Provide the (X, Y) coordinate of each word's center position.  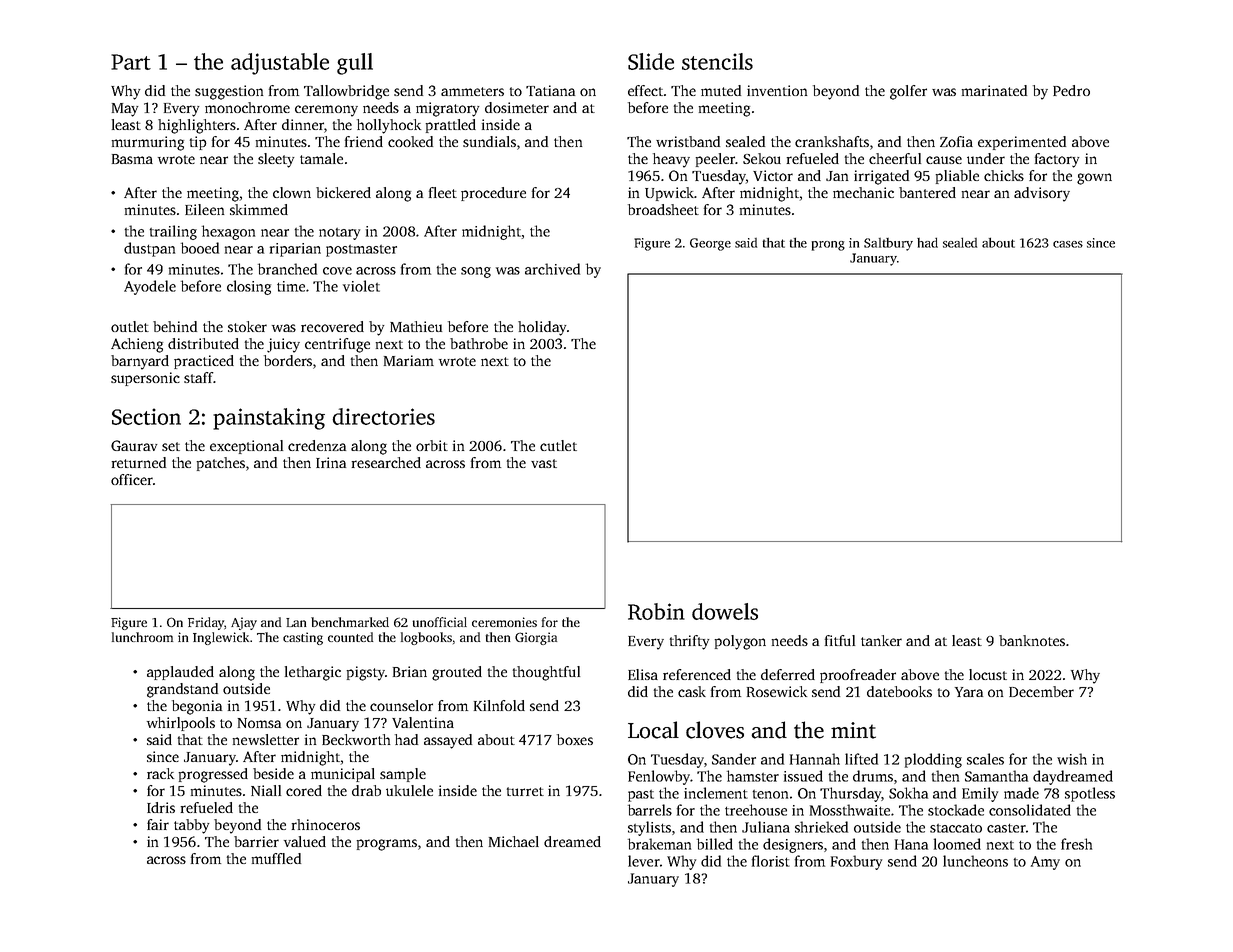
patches (221, 464)
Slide (651, 61)
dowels (725, 611)
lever (644, 861)
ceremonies (504, 622)
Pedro (1071, 90)
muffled (276, 858)
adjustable (280, 64)
